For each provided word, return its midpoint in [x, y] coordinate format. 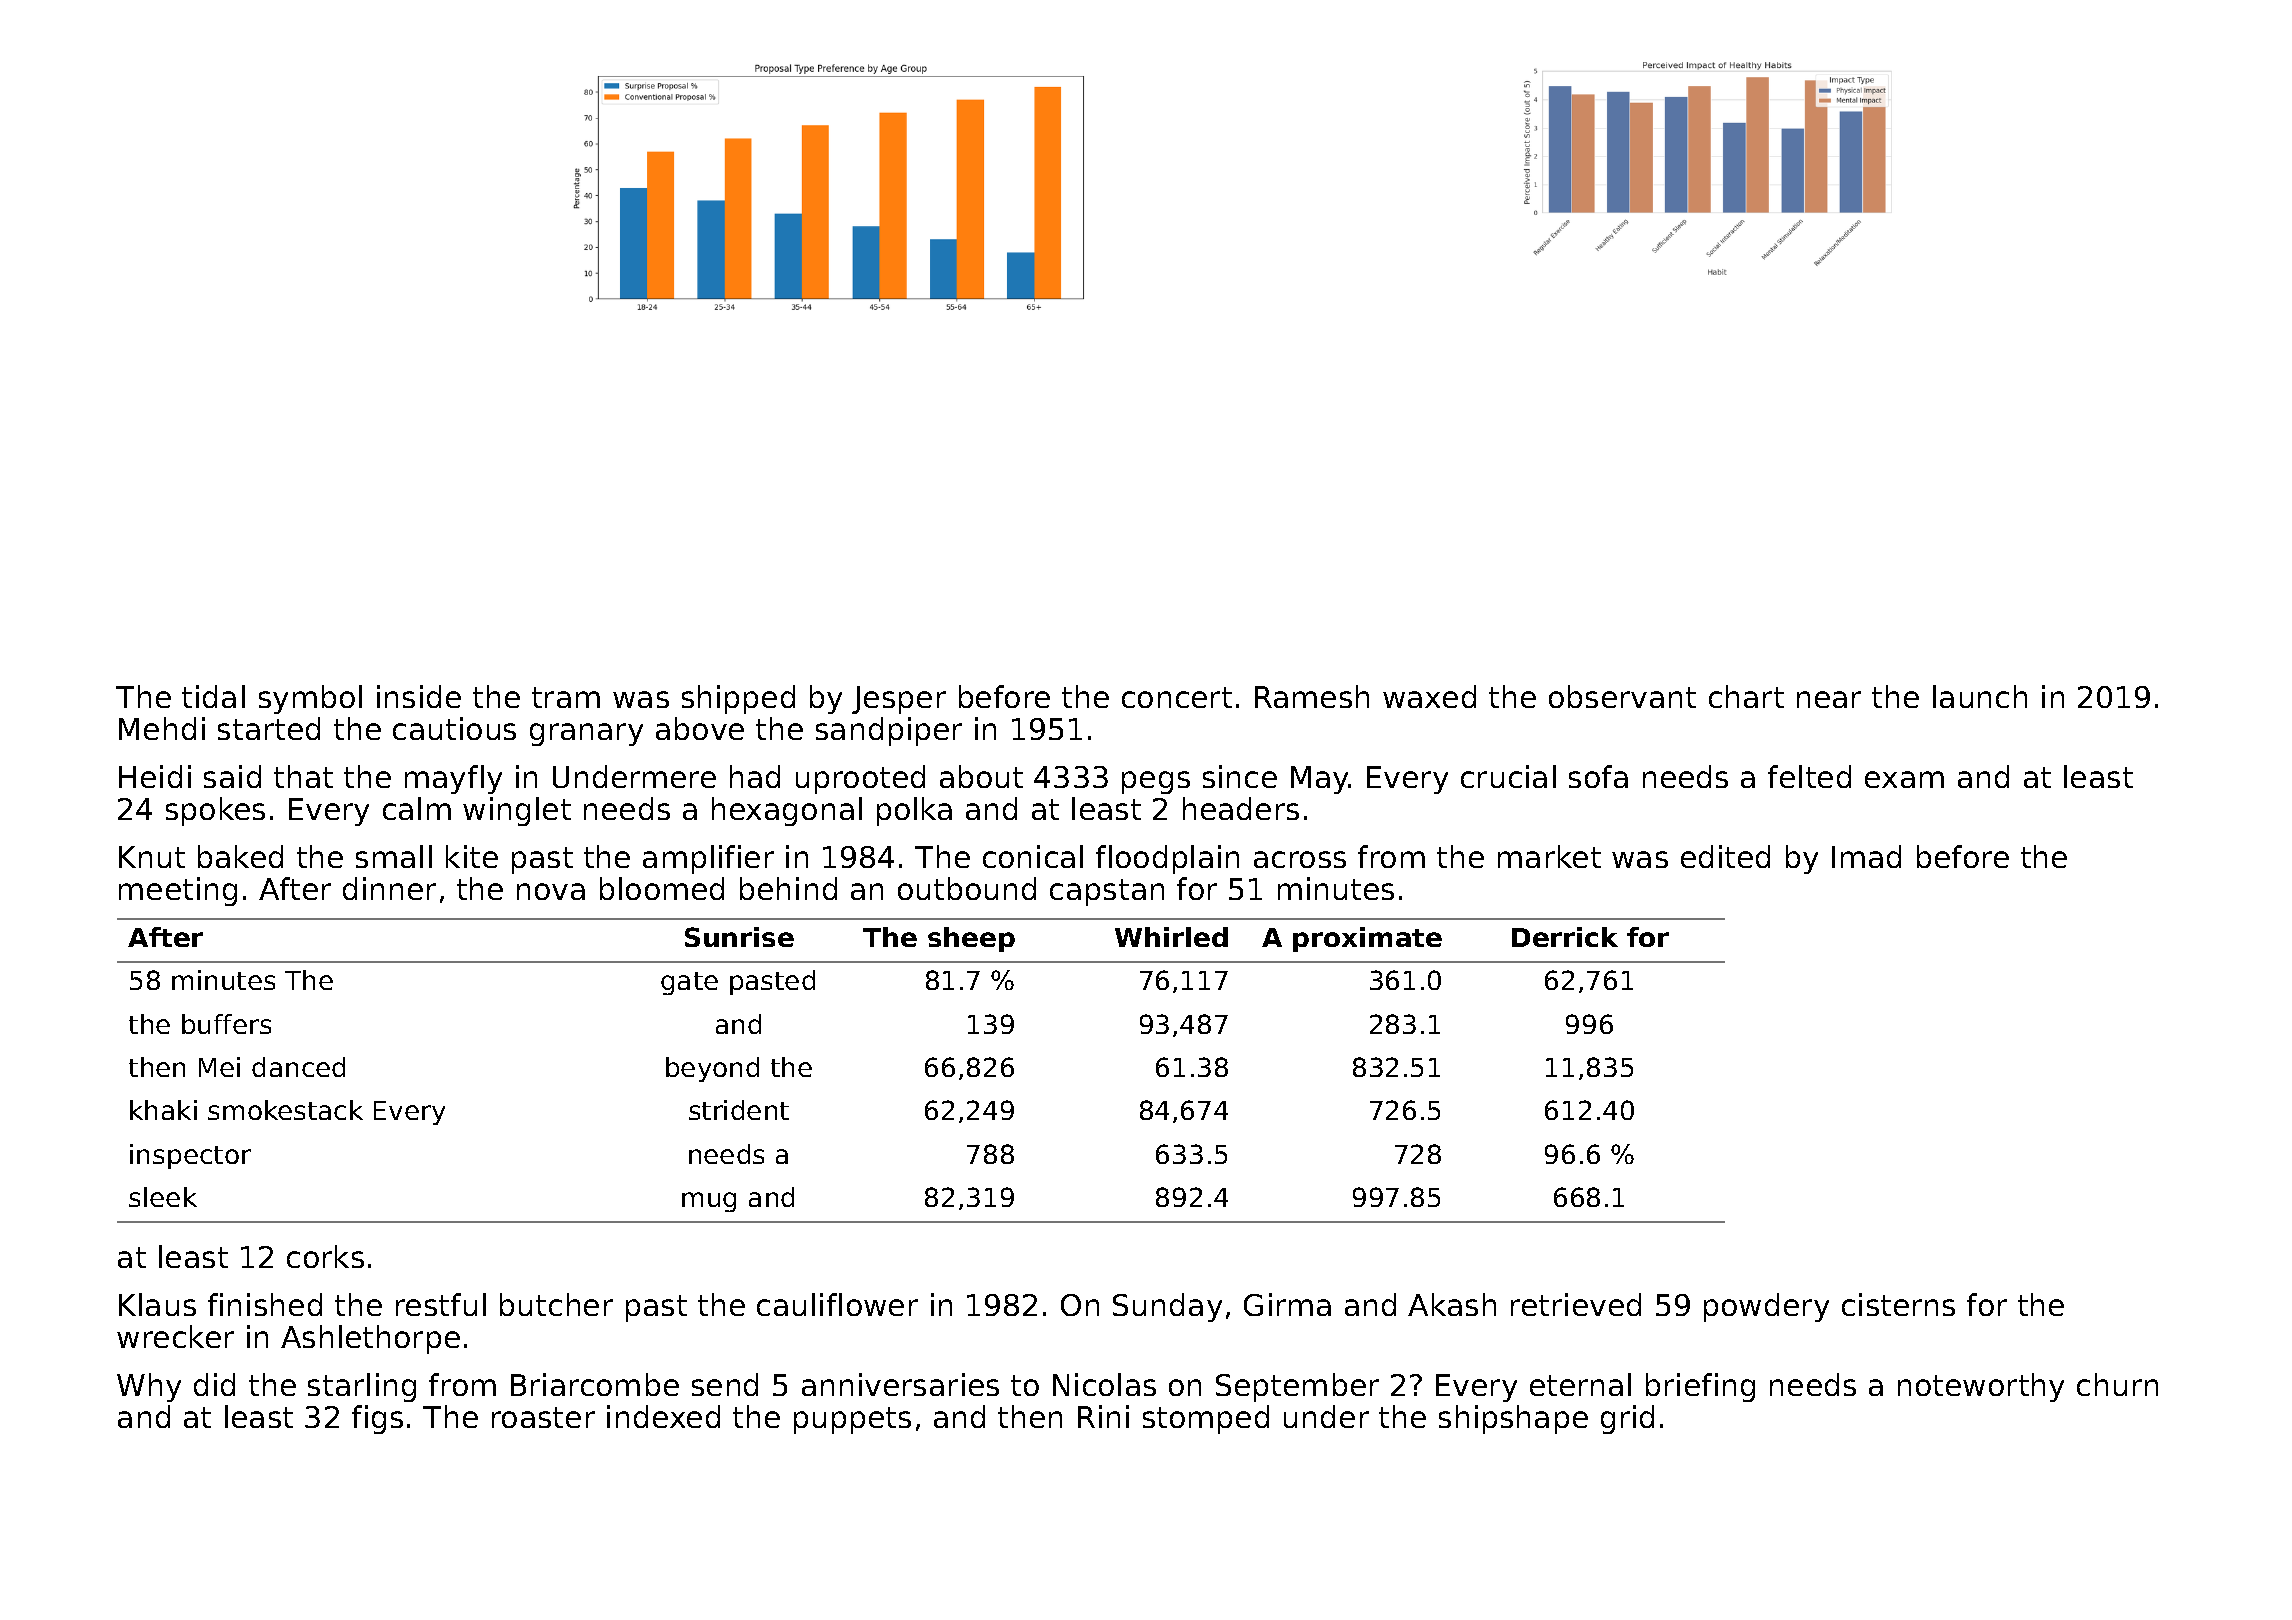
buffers [226, 1024]
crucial [1508, 776]
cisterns [1898, 1304]
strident [739, 1110]
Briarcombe [595, 1384]
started [269, 728]
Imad [1866, 856]
